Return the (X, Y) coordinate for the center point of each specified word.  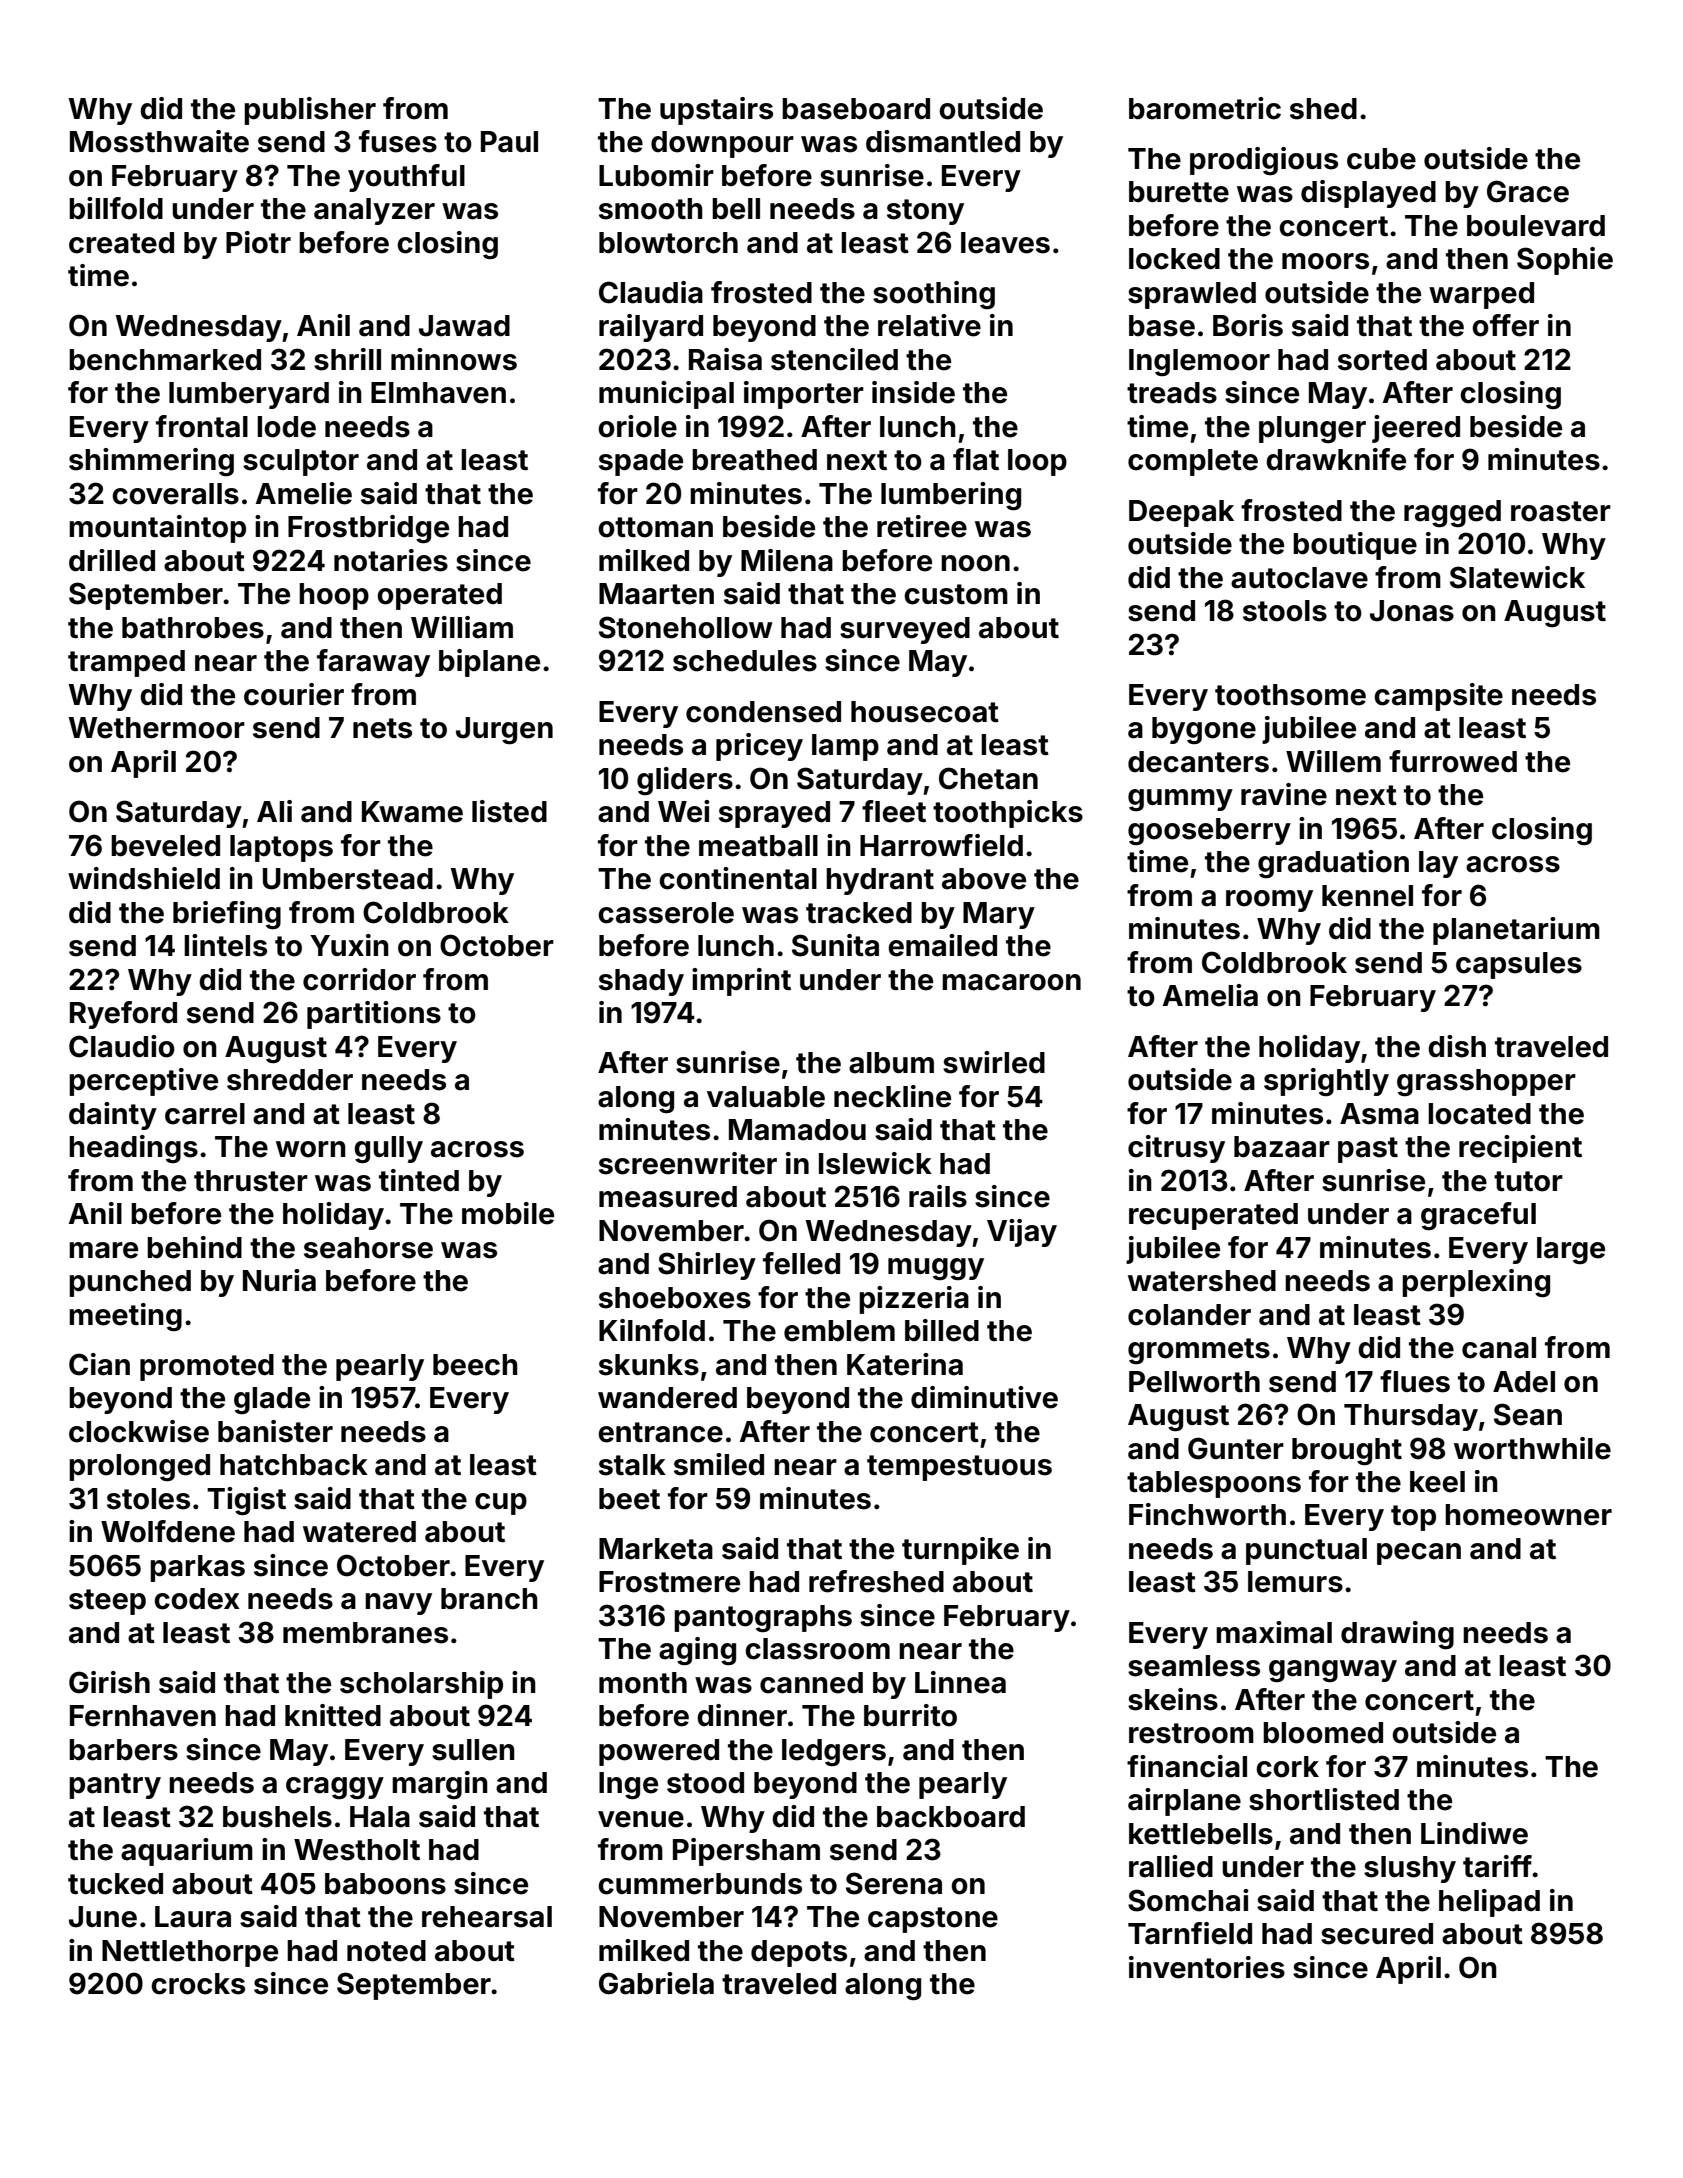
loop (1037, 462)
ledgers (834, 1752)
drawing (1397, 1635)
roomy (1269, 901)
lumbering (951, 496)
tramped (126, 663)
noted (386, 1951)
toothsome (1290, 695)
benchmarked (165, 360)
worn (311, 1149)
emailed (942, 945)
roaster (1561, 511)
